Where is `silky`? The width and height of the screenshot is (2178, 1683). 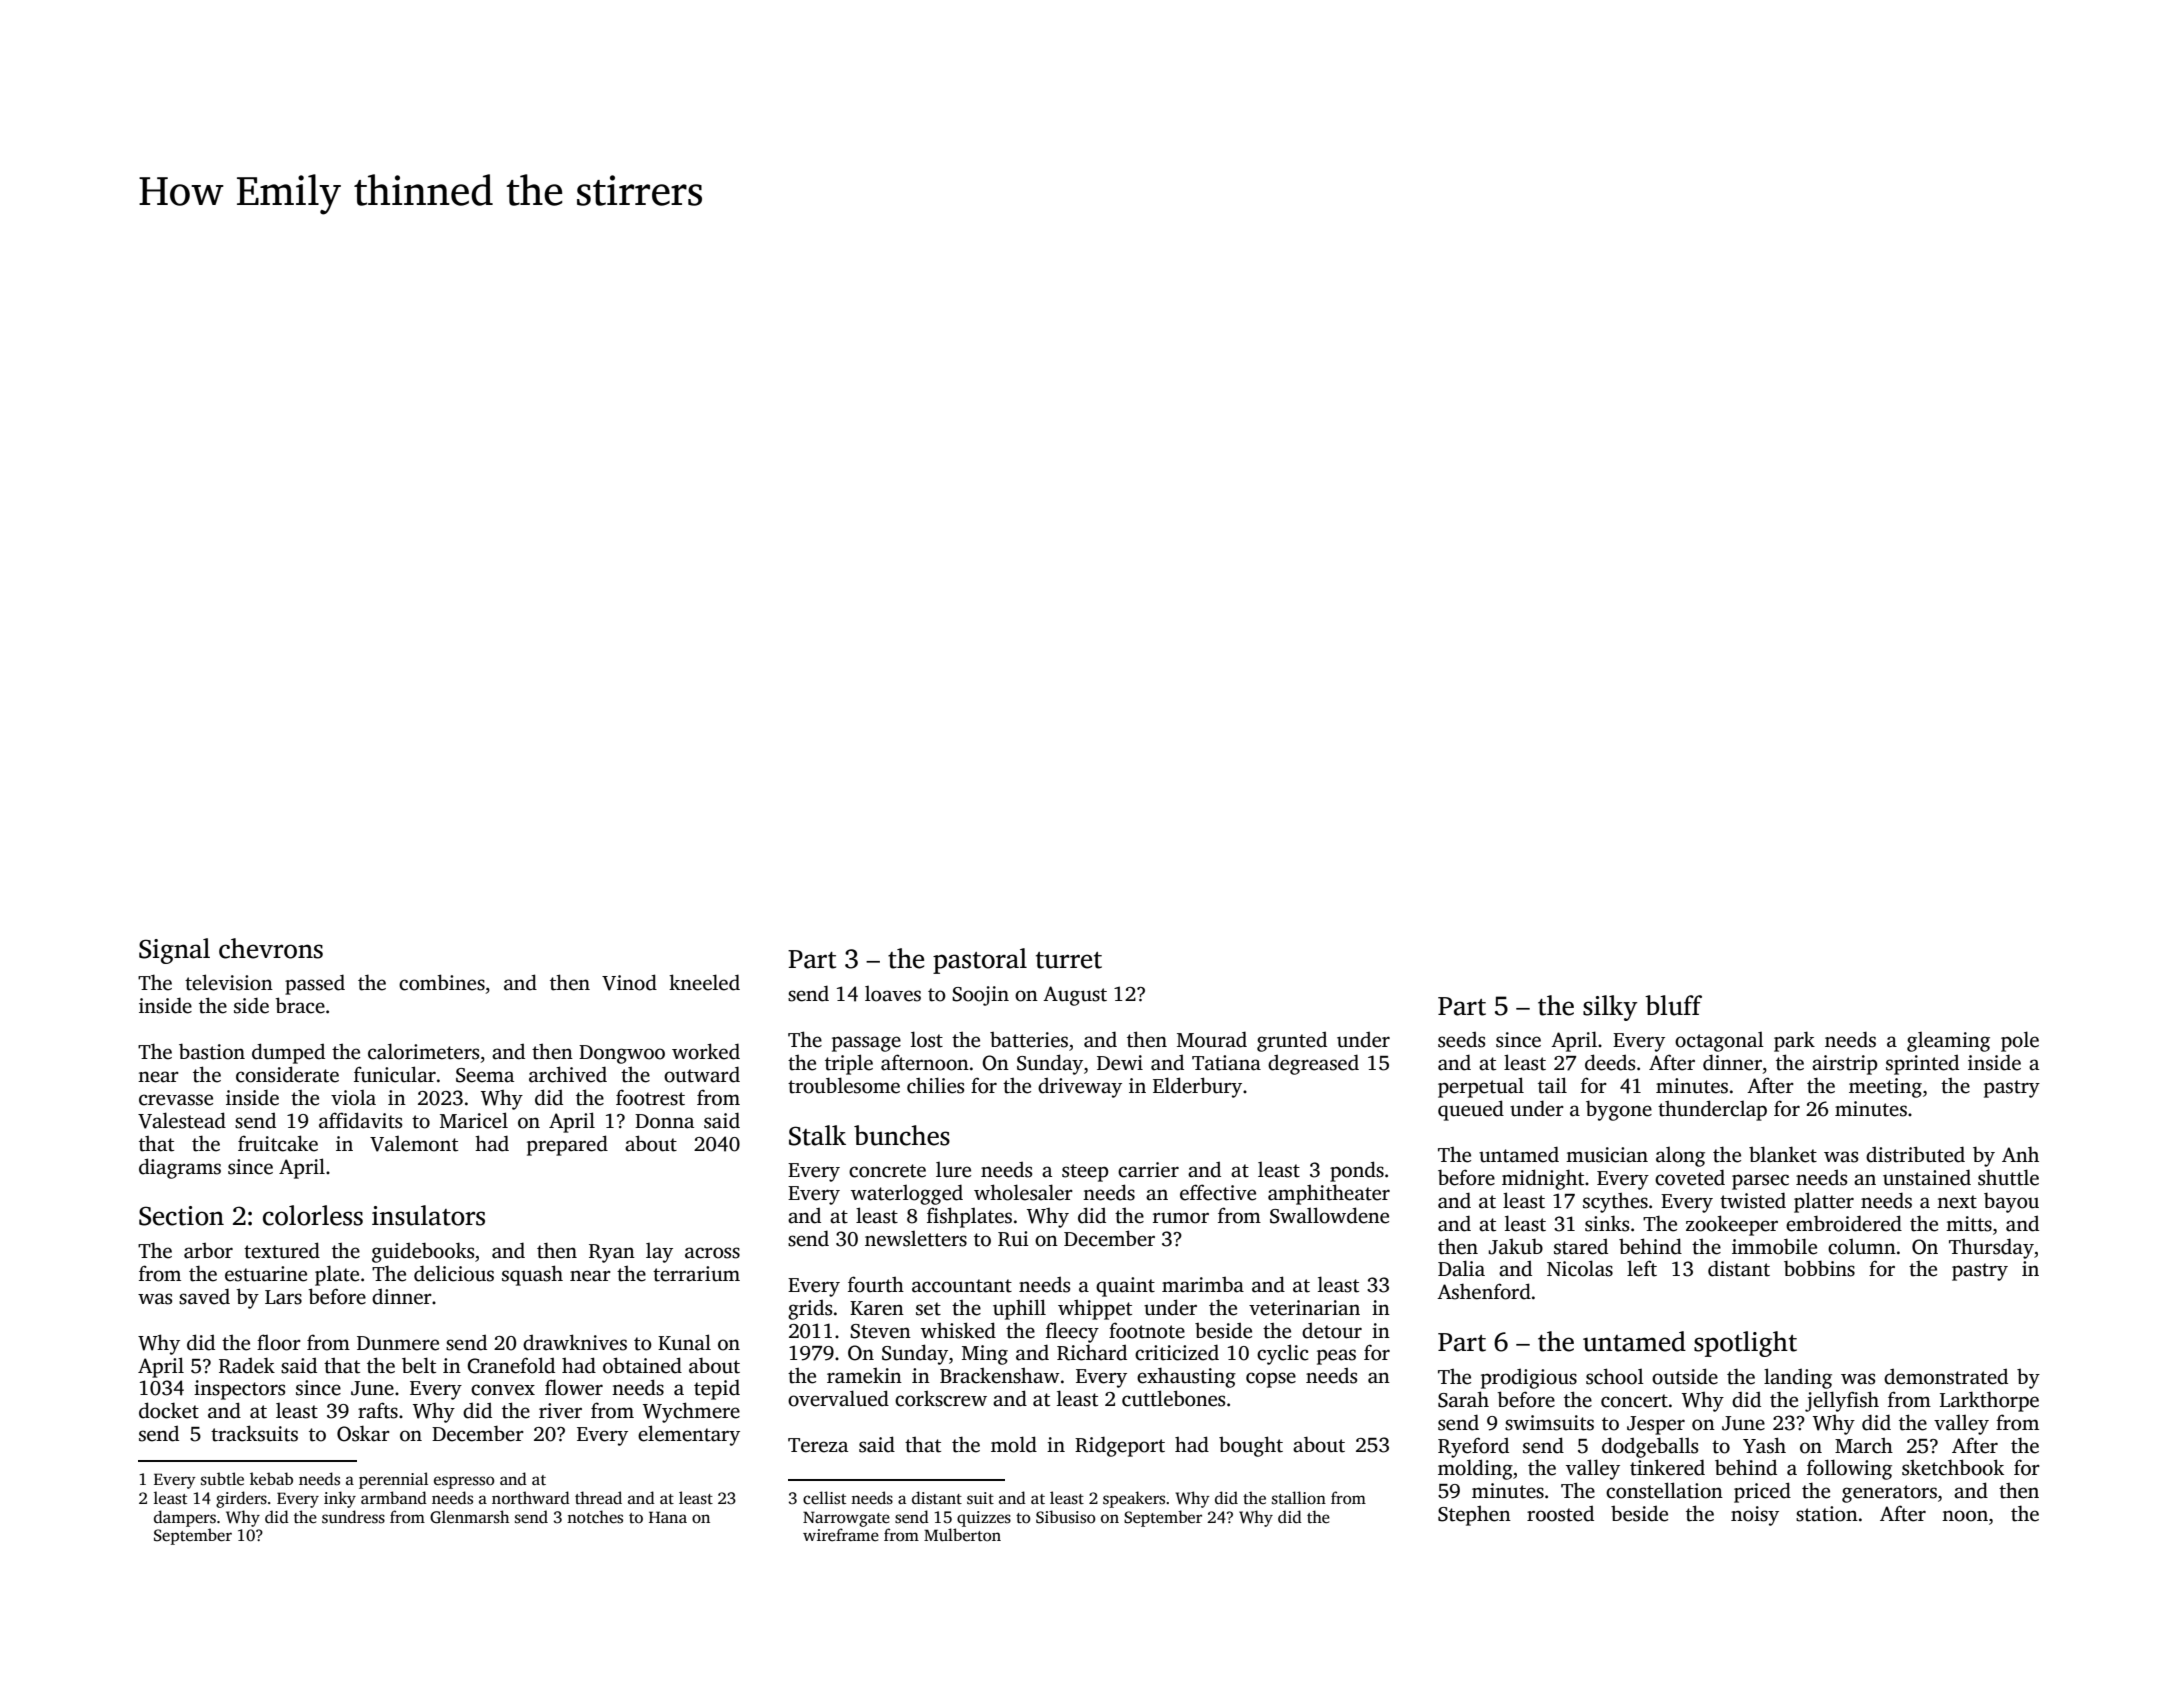
silky is located at coordinates (1610, 1008).
